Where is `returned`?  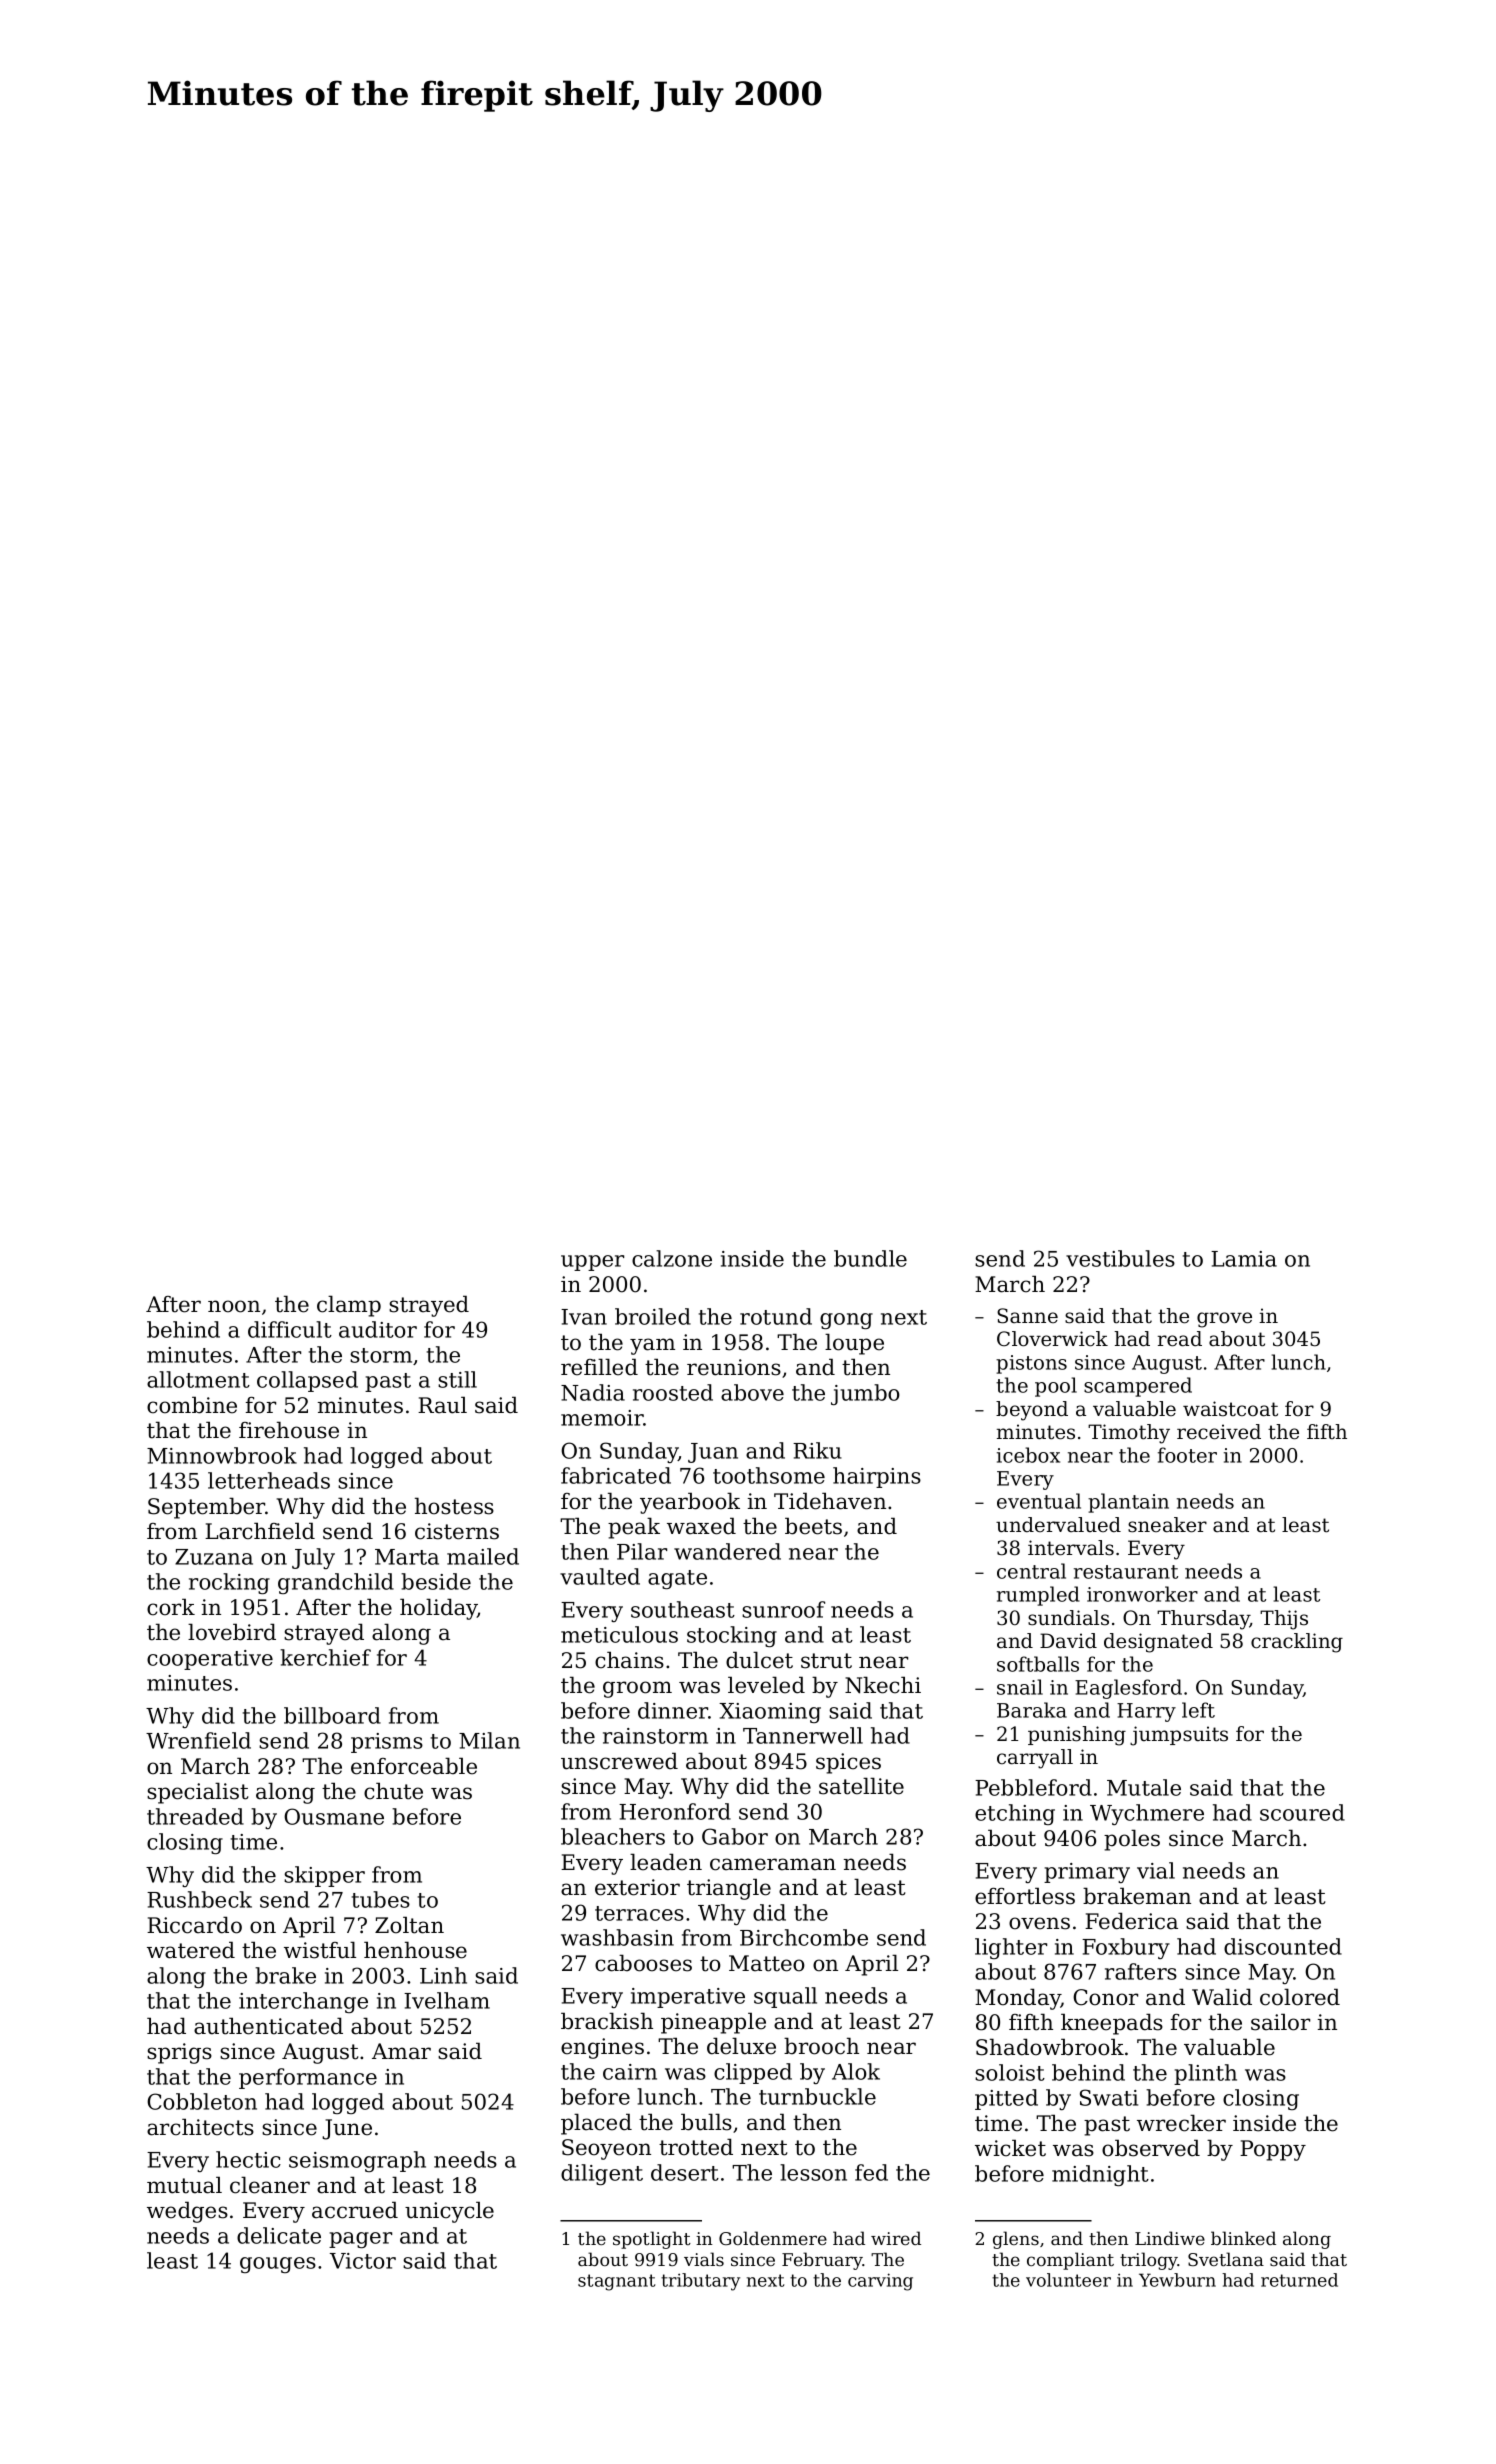 returned is located at coordinates (1299, 2280).
